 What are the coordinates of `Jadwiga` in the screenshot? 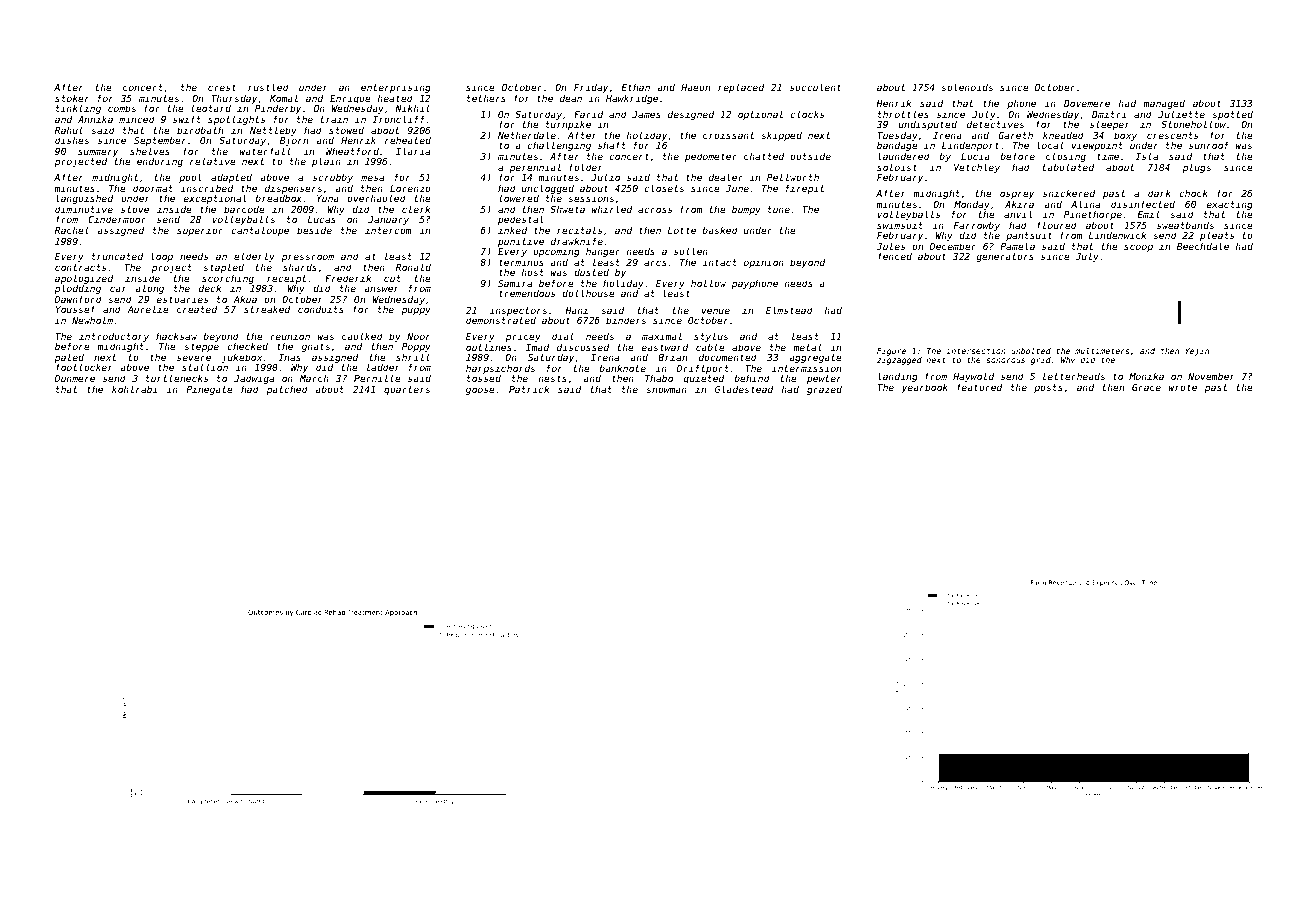 It's located at (254, 379).
